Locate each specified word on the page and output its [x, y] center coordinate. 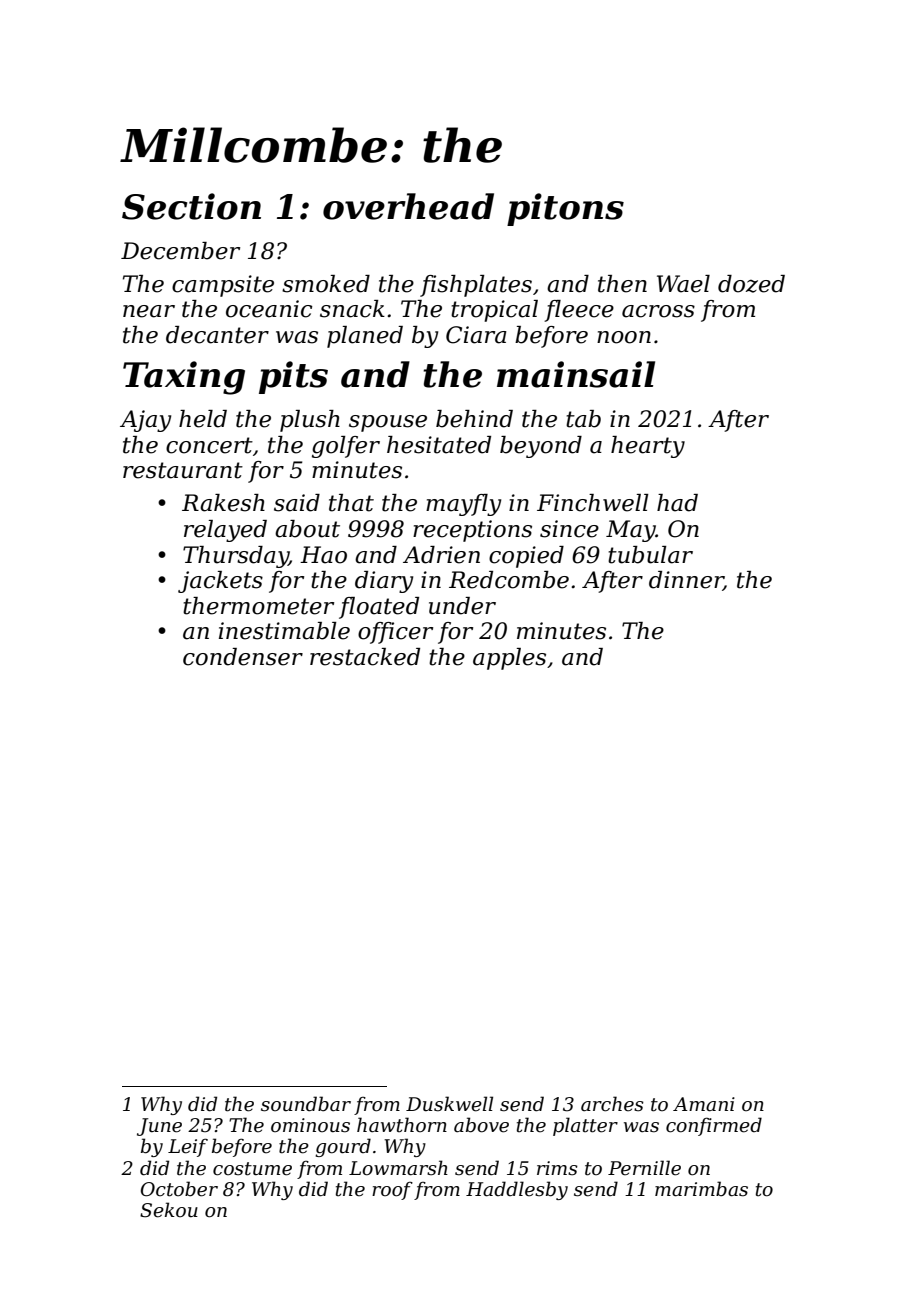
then [622, 284]
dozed [751, 284]
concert [209, 445]
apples [509, 659]
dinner [686, 581]
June [159, 1127]
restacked [365, 657]
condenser [243, 657]
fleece [579, 311]
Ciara [476, 335]
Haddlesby [517, 1190]
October [179, 1189]
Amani [704, 1104]
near [149, 311]
